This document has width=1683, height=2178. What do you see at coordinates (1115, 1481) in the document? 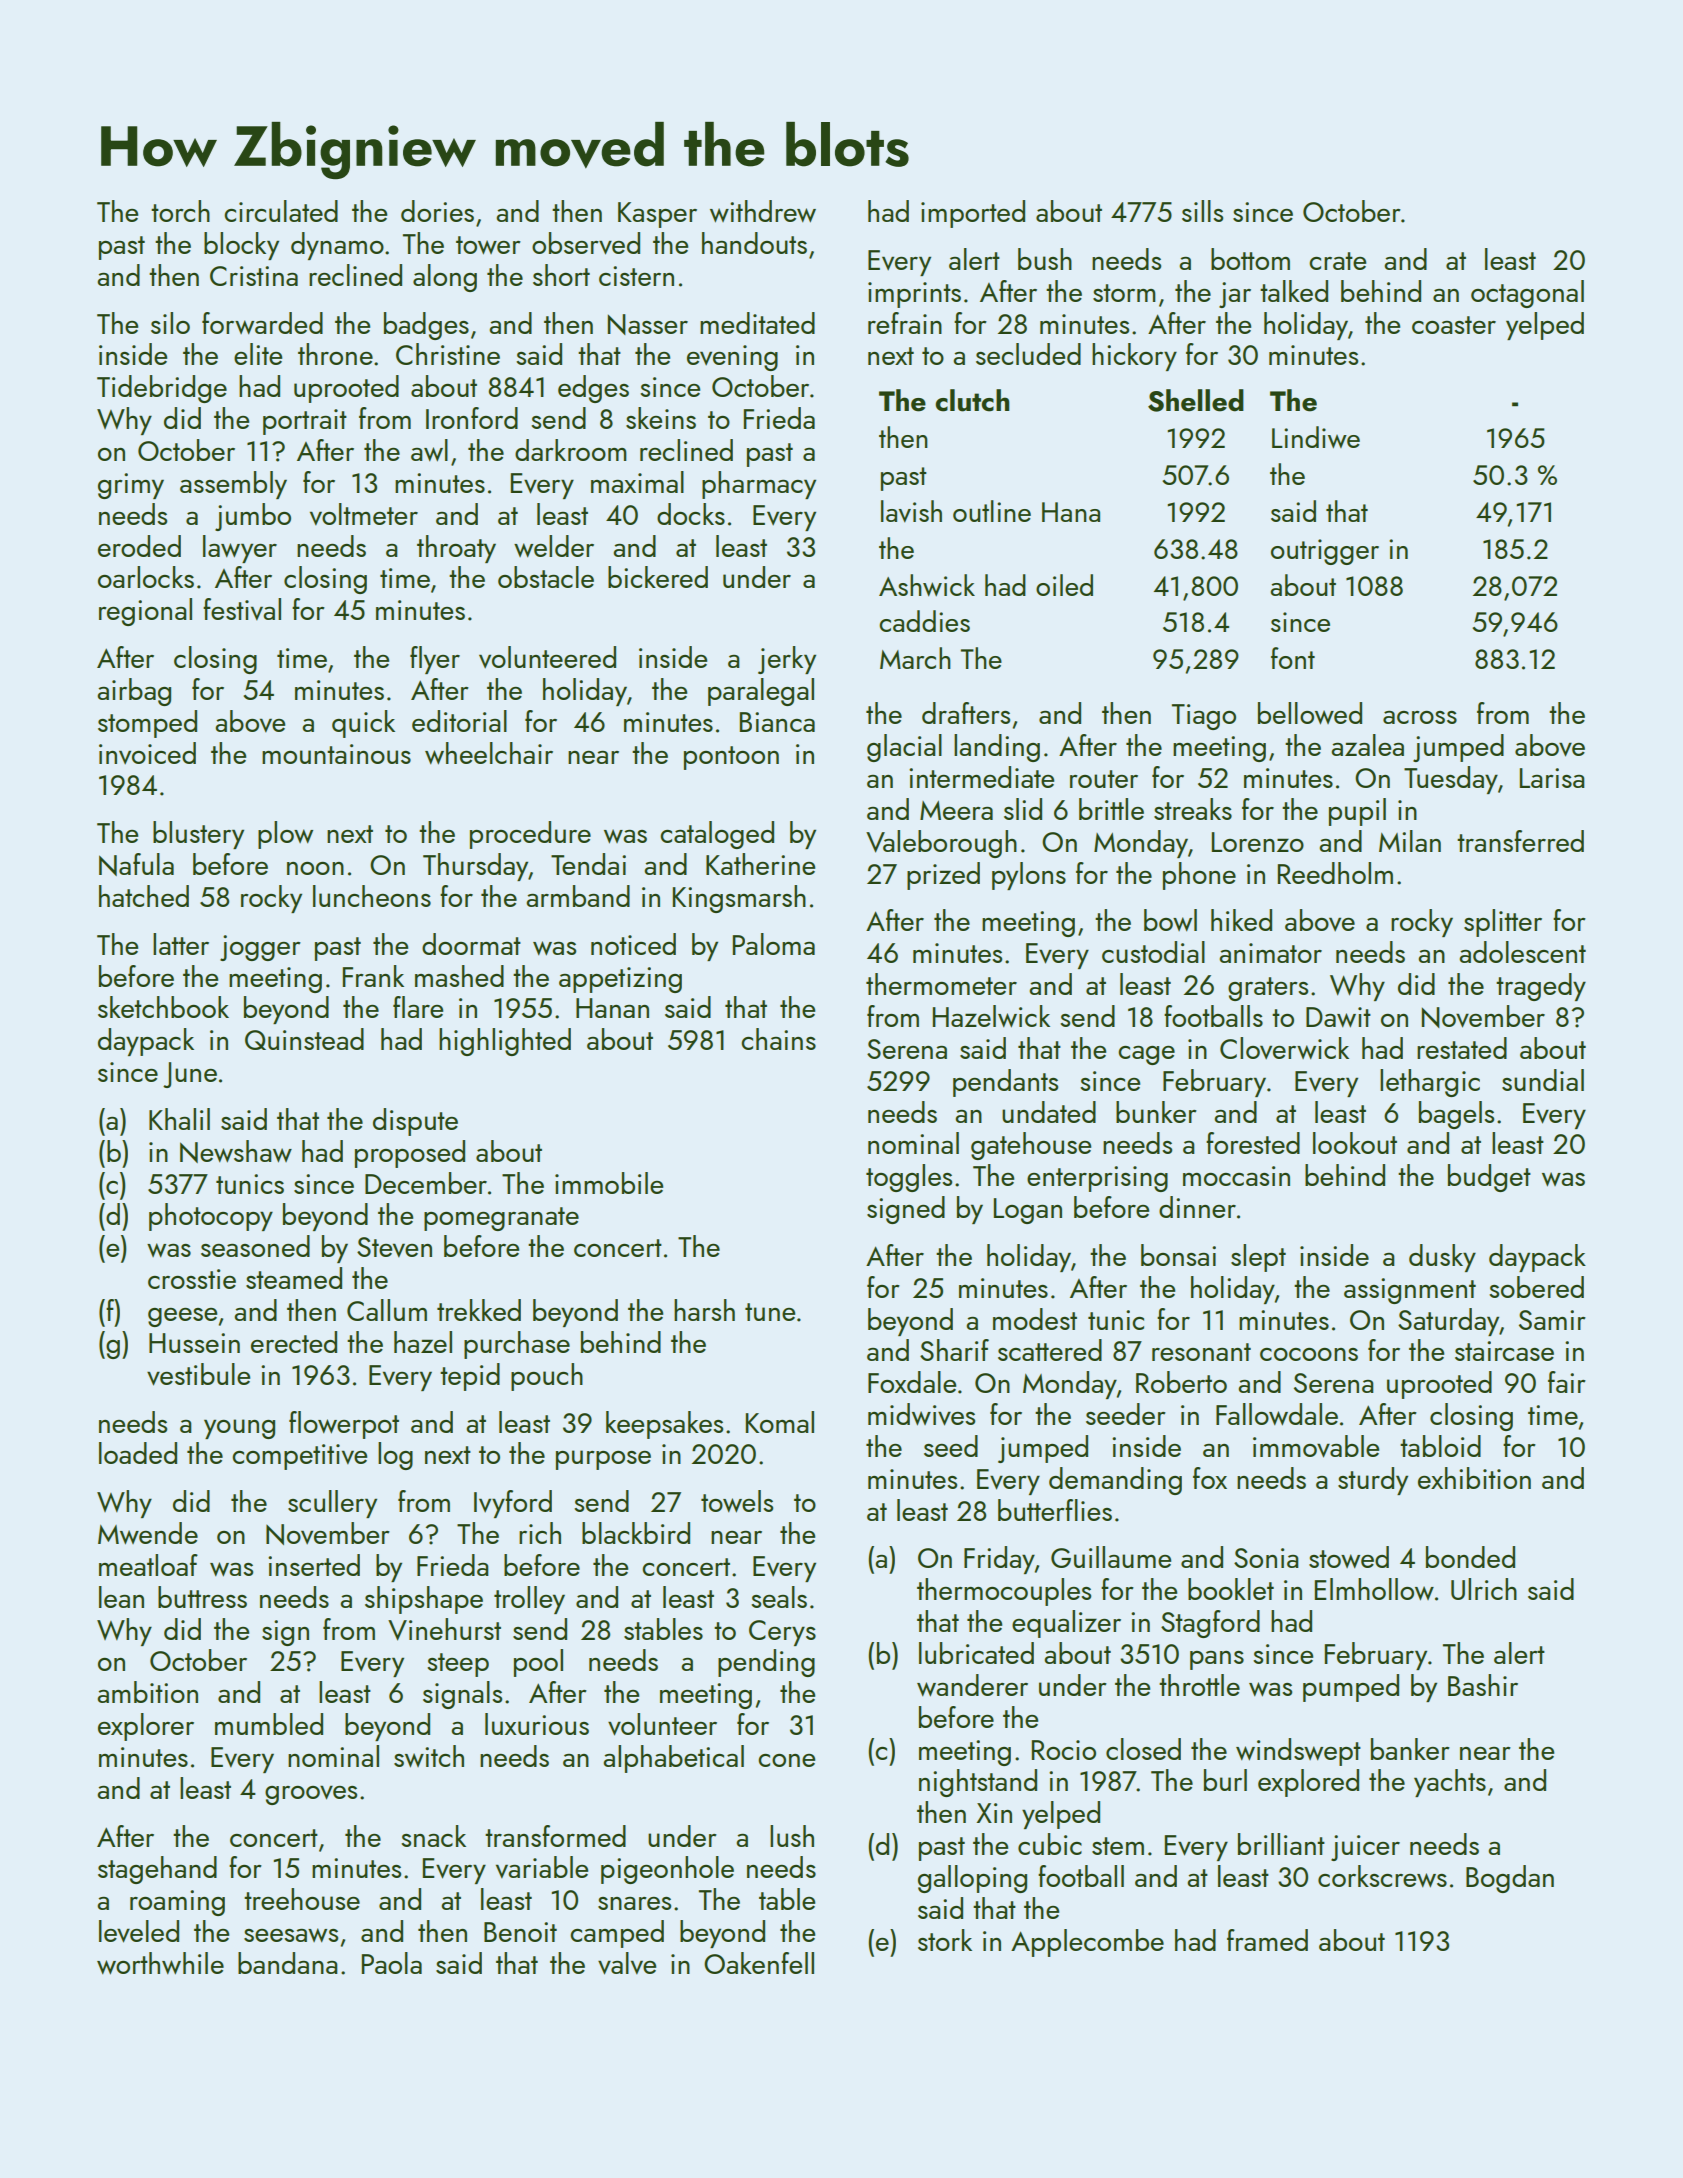
I see `demanding` at bounding box center [1115, 1481].
